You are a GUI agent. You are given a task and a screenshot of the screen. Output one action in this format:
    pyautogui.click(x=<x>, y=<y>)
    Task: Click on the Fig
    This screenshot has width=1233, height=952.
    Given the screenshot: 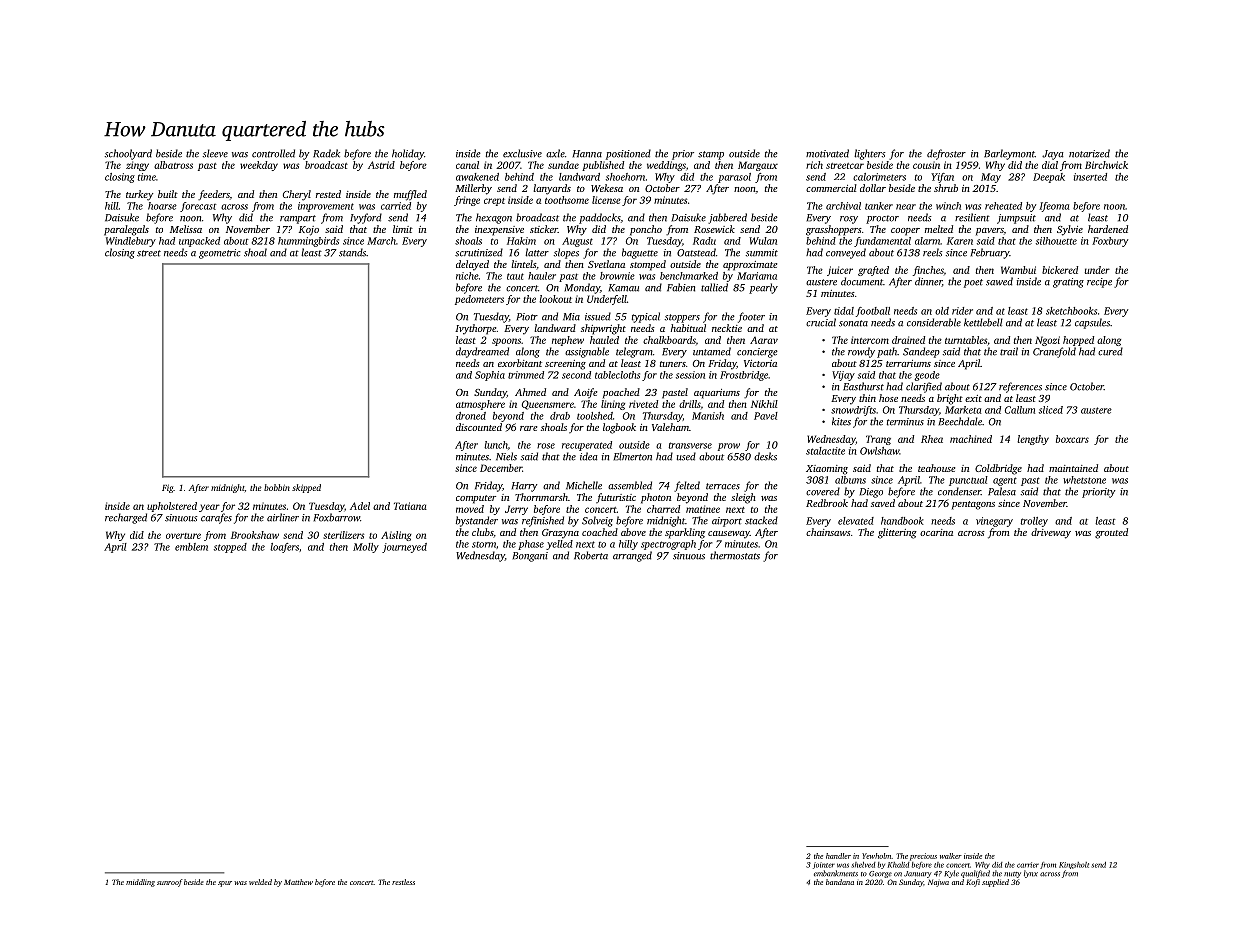 What is the action you would take?
    pyautogui.click(x=168, y=488)
